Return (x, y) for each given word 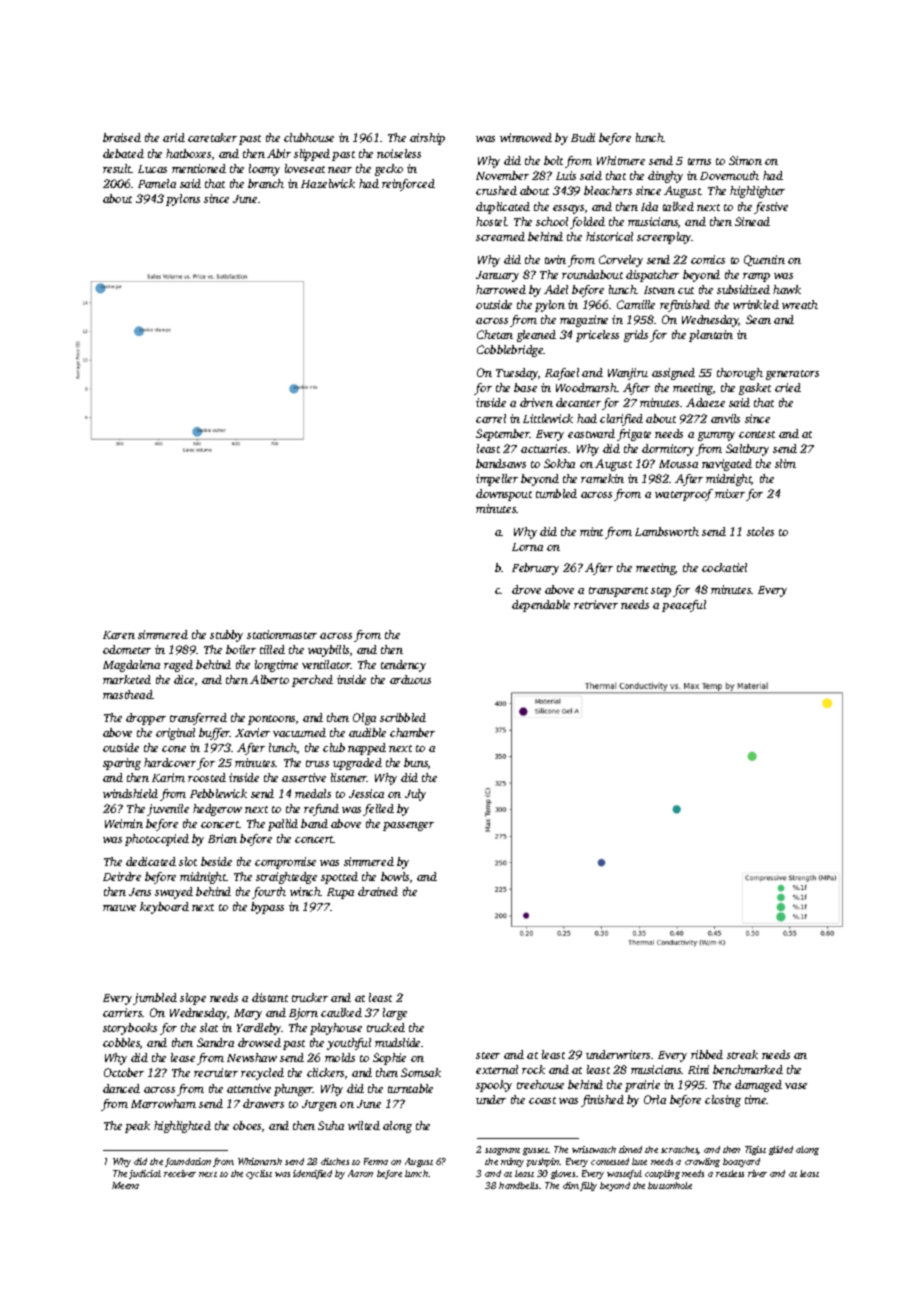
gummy (716, 436)
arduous (410, 679)
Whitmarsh (260, 1161)
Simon (745, 160)
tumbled (556, 493)
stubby (226, 636)
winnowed (526, 137)
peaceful (684, 606)
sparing (122, 764)
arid (174, 137)
